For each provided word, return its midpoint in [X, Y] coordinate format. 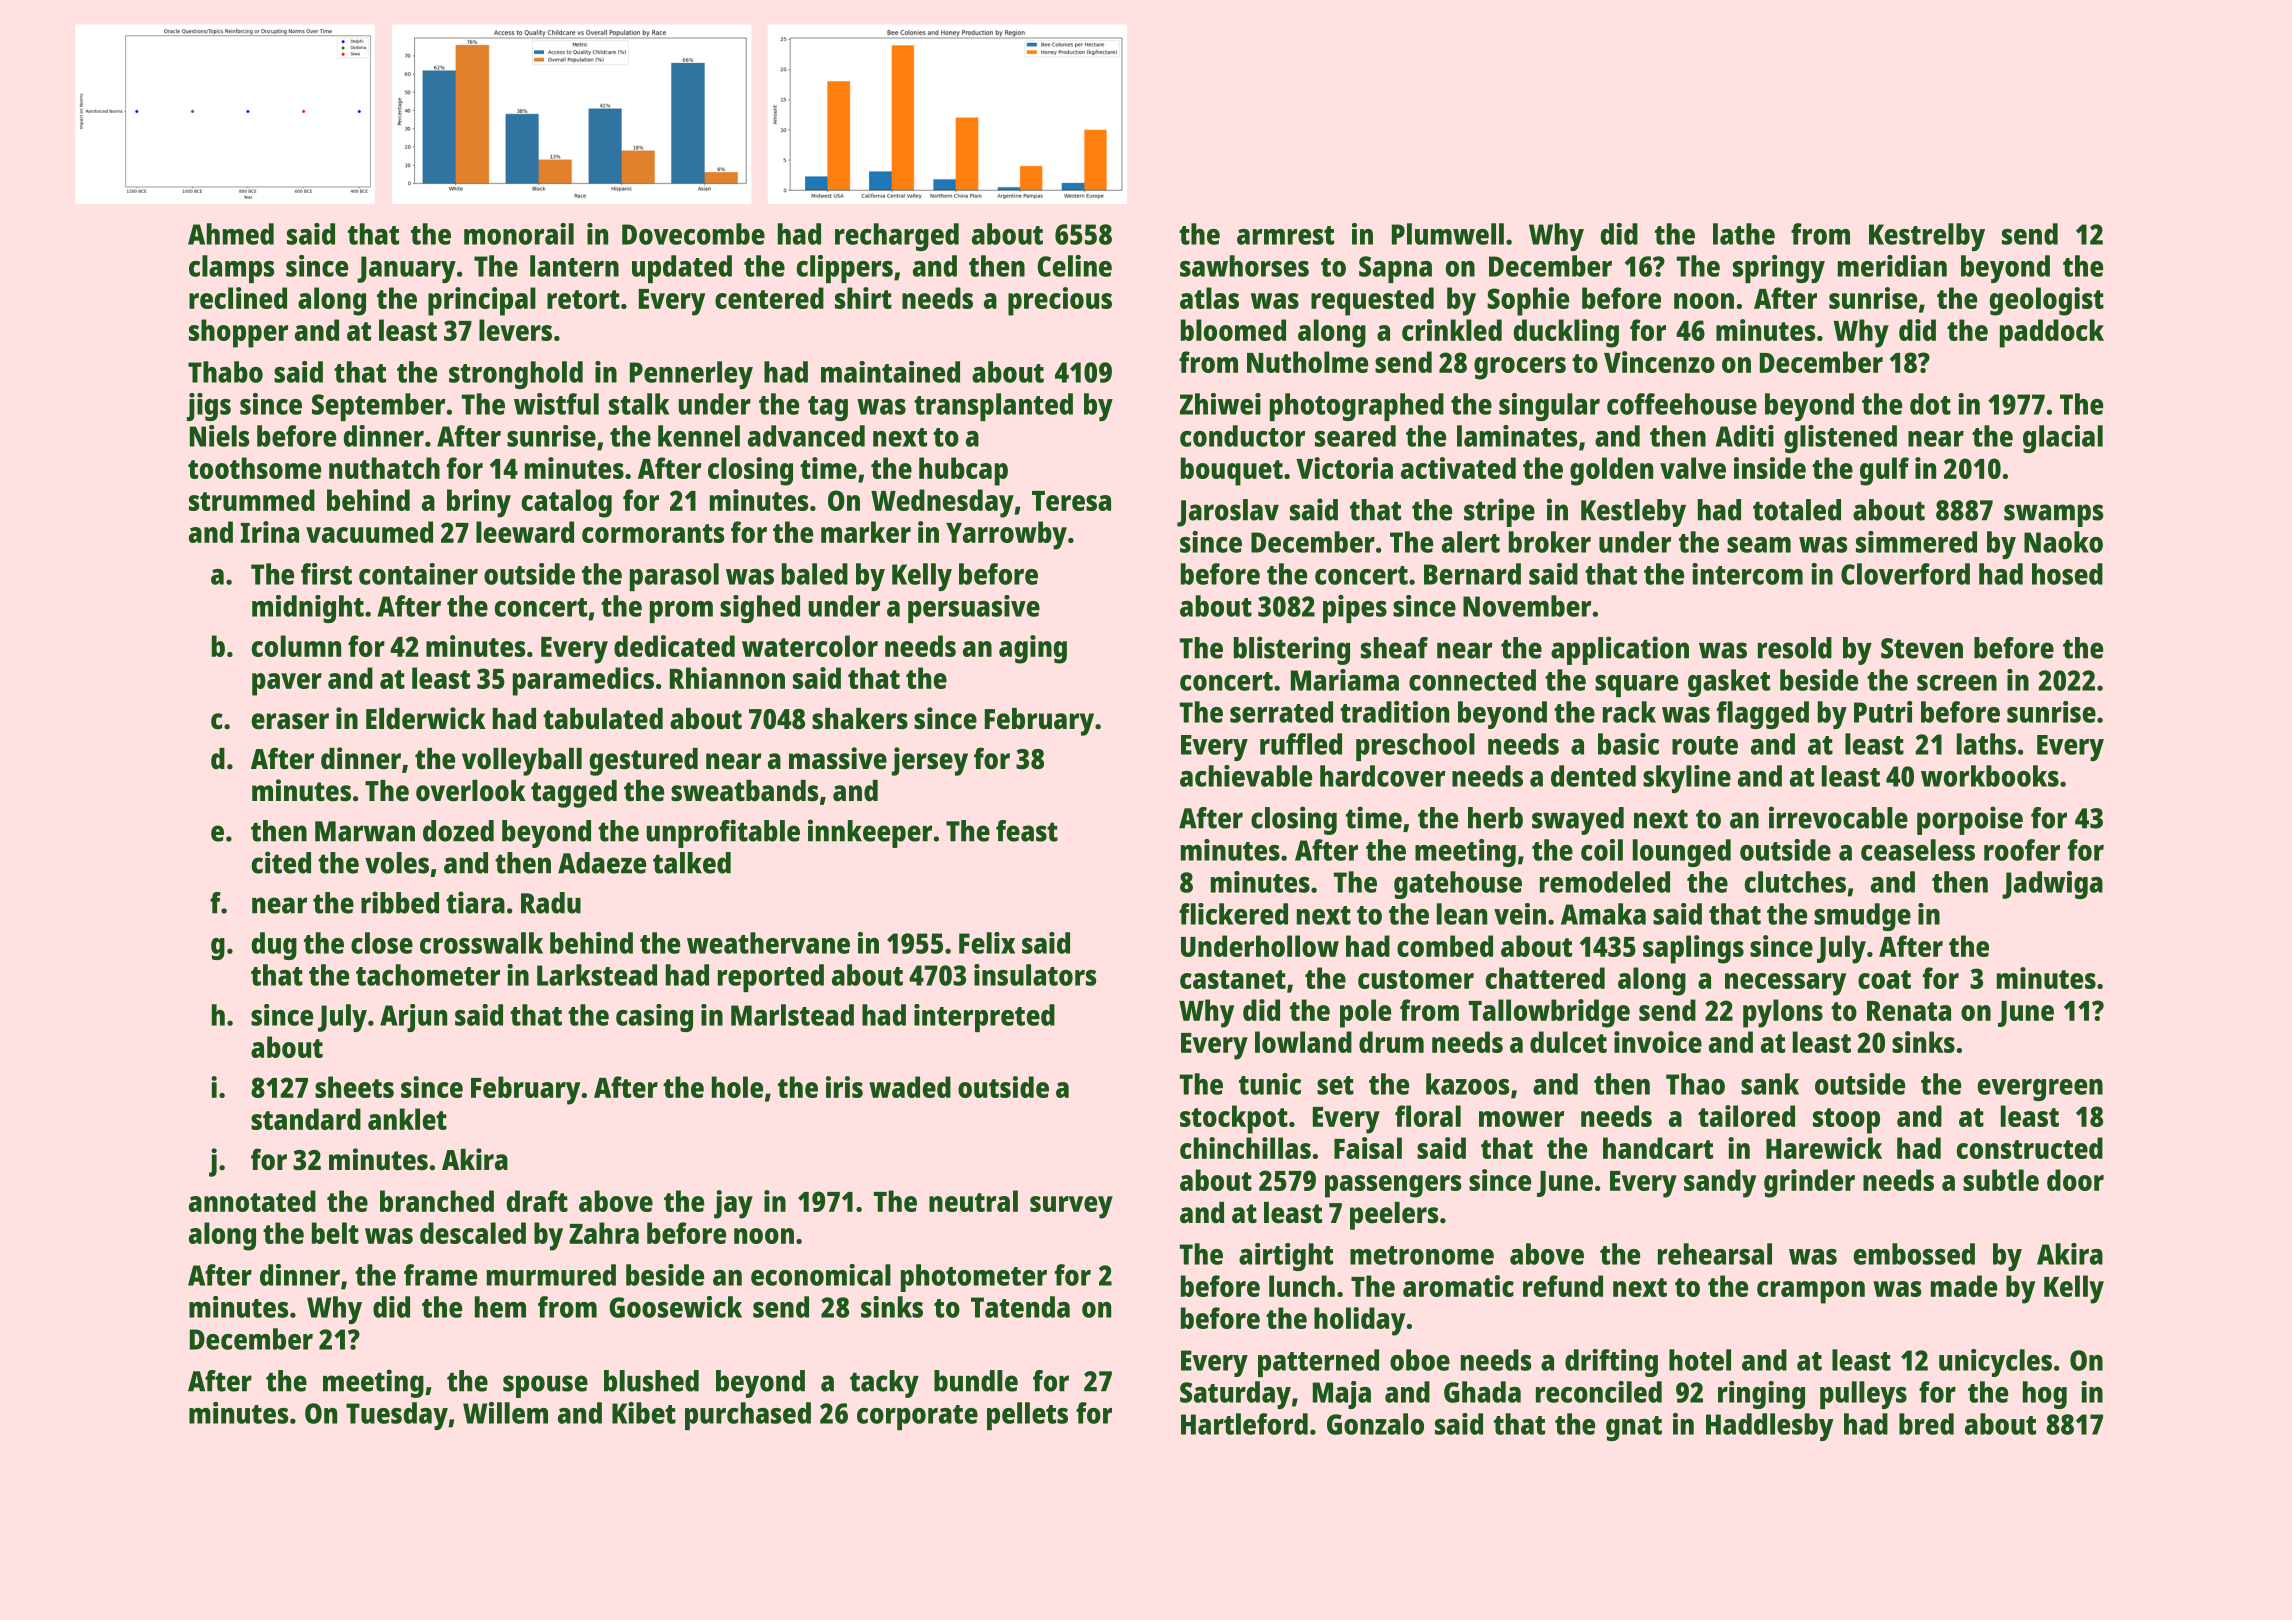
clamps [231, 269]
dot [1930, 404]
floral [1428, 1116]
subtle [2001, 1180]
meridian [1892, 266]
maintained [890, 372]
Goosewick [675, 1307]
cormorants [653, 533]
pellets [1027, 1416]
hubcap [963, 471]
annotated [252, 1201]
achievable [1246, 776]
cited [281, 862]
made [1964, 1286]
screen [1957, 683]
